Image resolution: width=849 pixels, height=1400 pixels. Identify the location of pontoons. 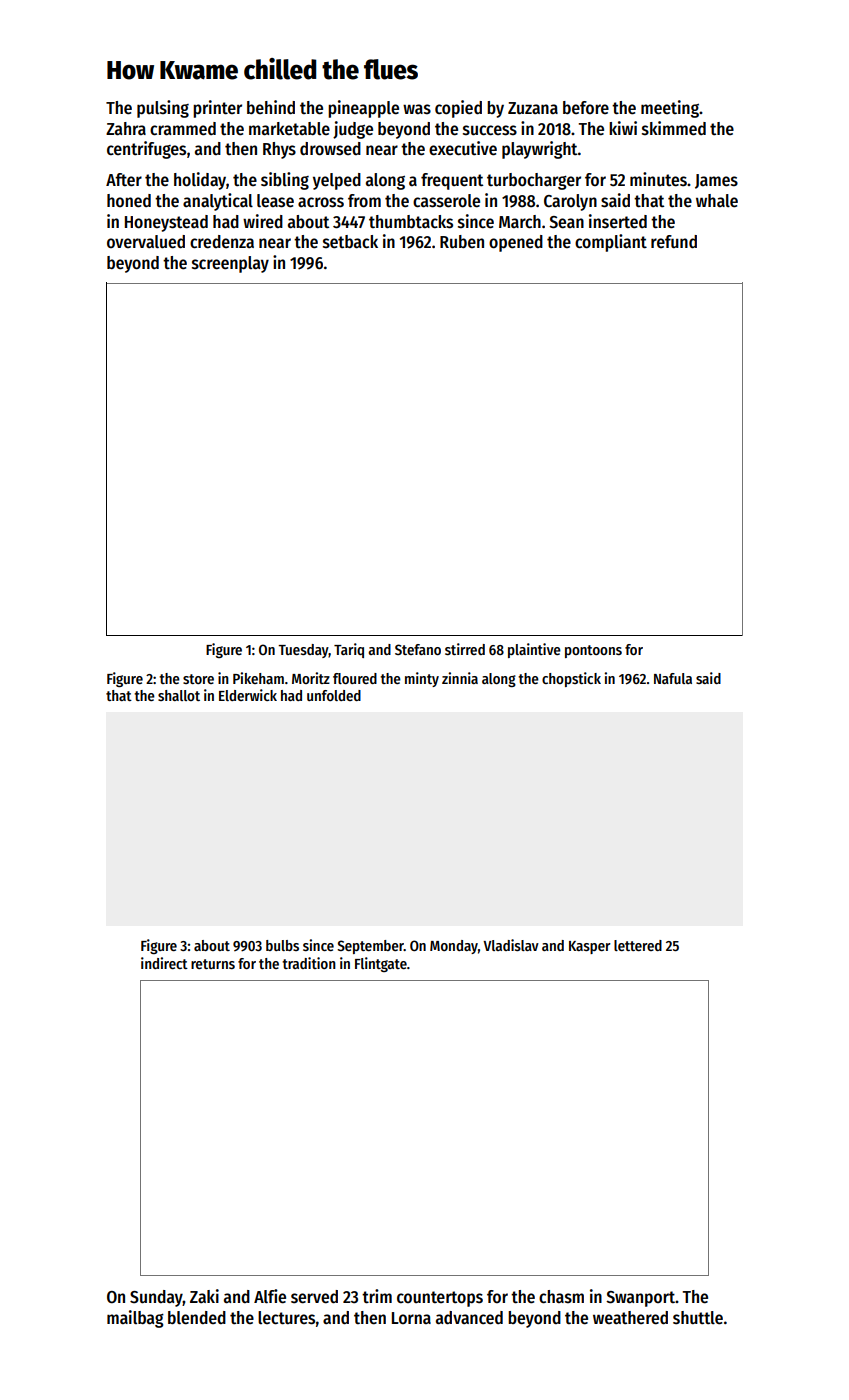
(593, 651).
